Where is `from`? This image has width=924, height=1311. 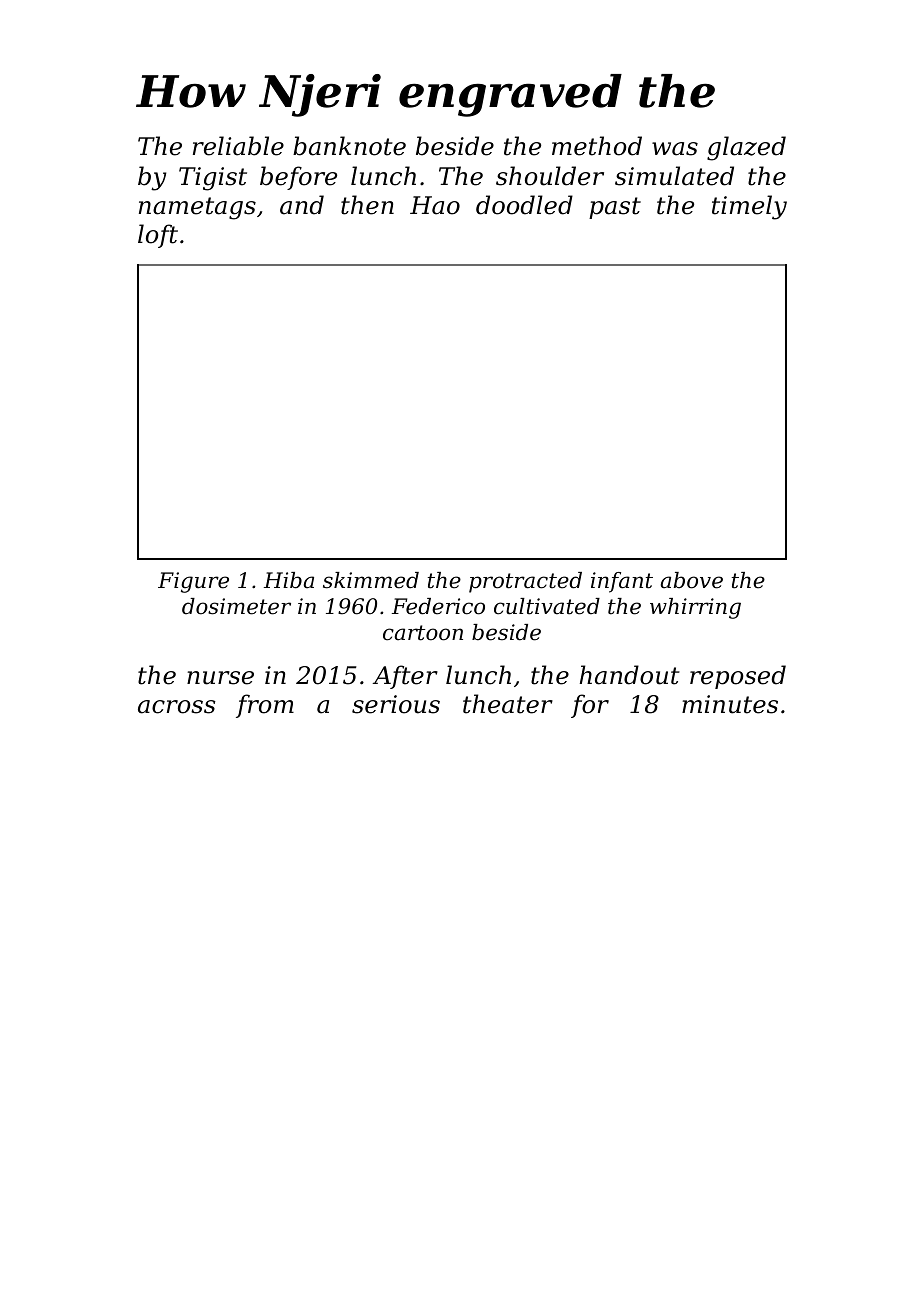
from is located at coordinates (265, 706).
